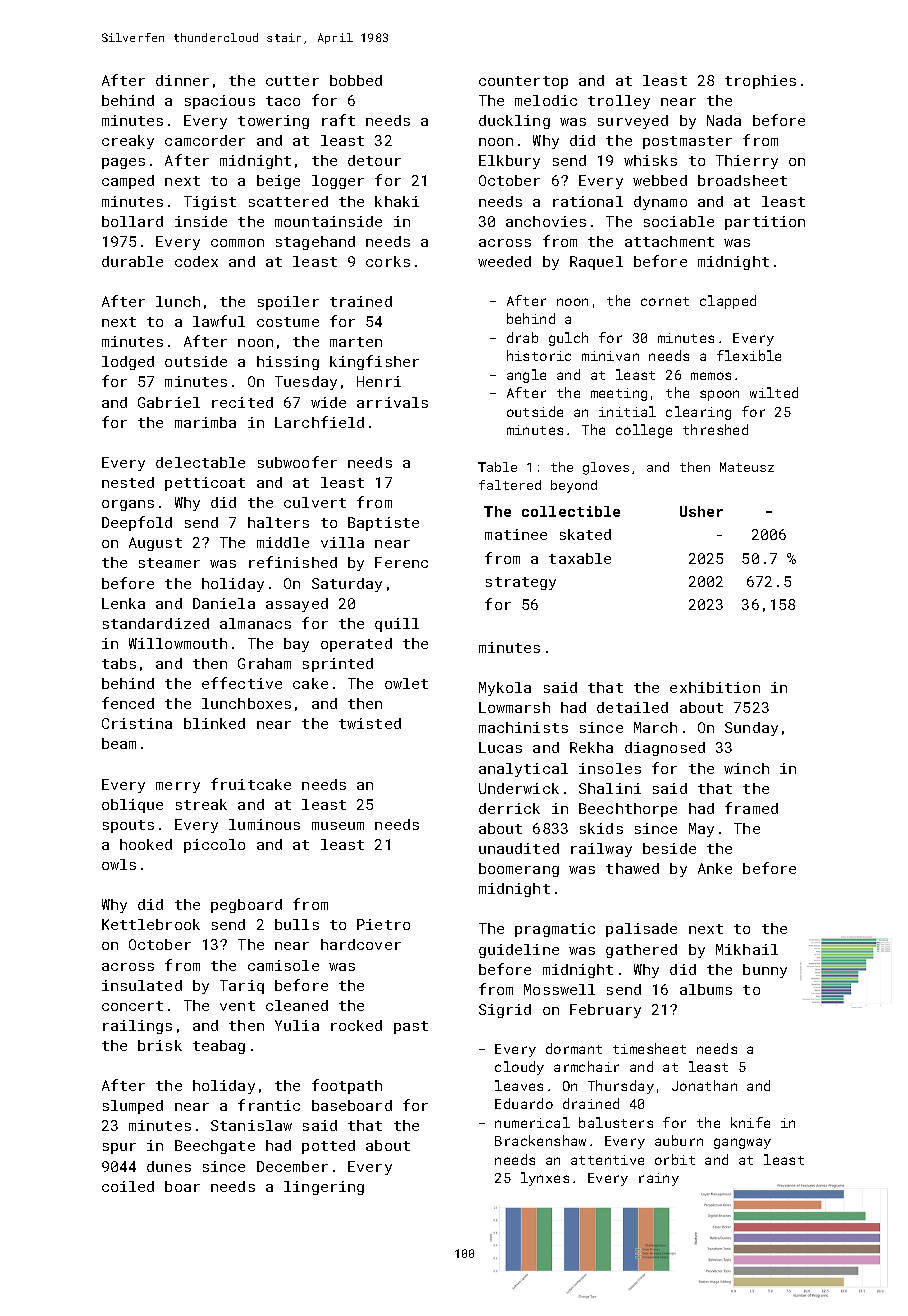 The width and height of the image is (908, 1316). Describe the element at coordinates (160, 1045) in the image. I see `brisk` at that location.
